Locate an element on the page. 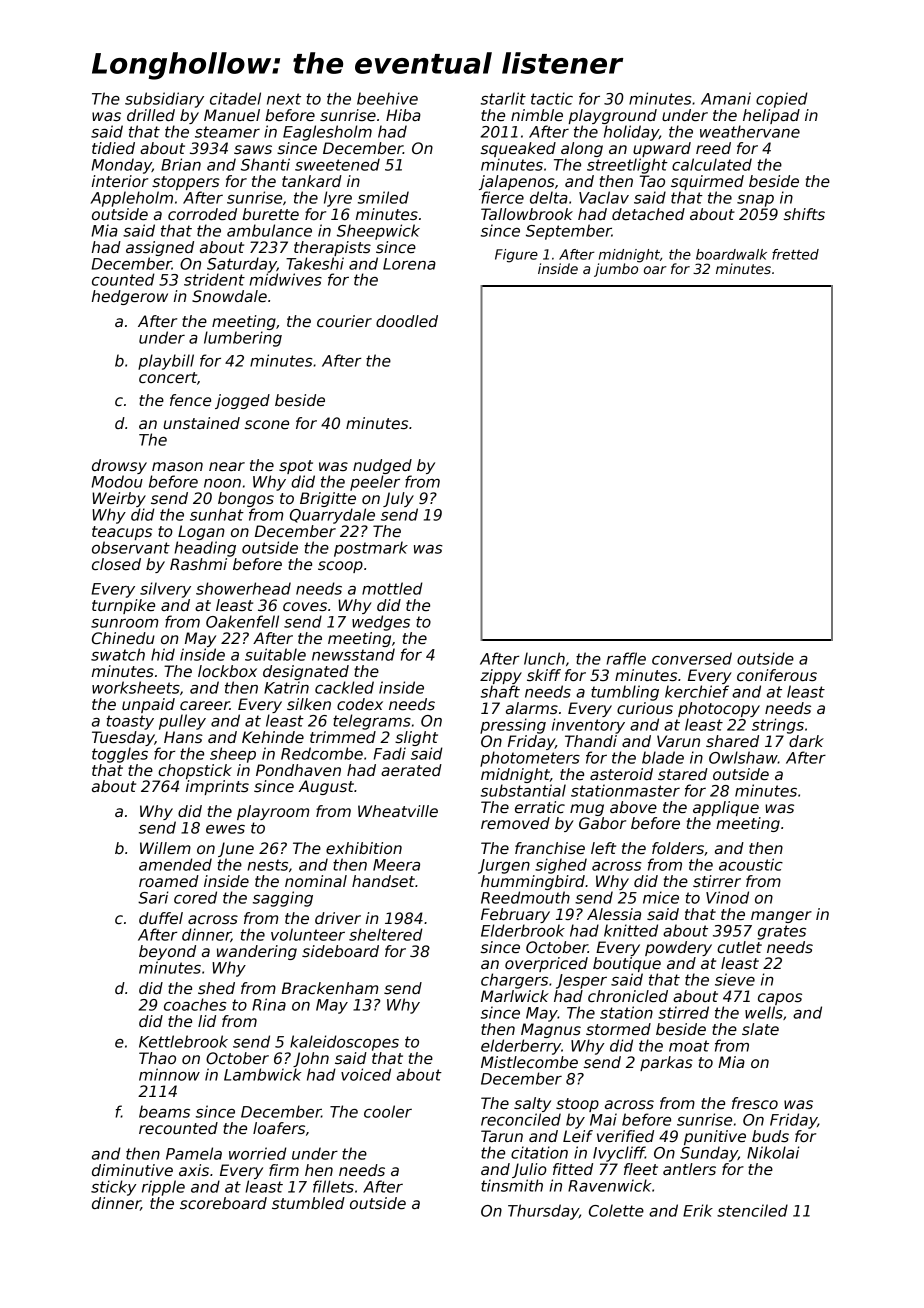 This page has height=1308, width=924. copied is located at coordinates (782, 100).
